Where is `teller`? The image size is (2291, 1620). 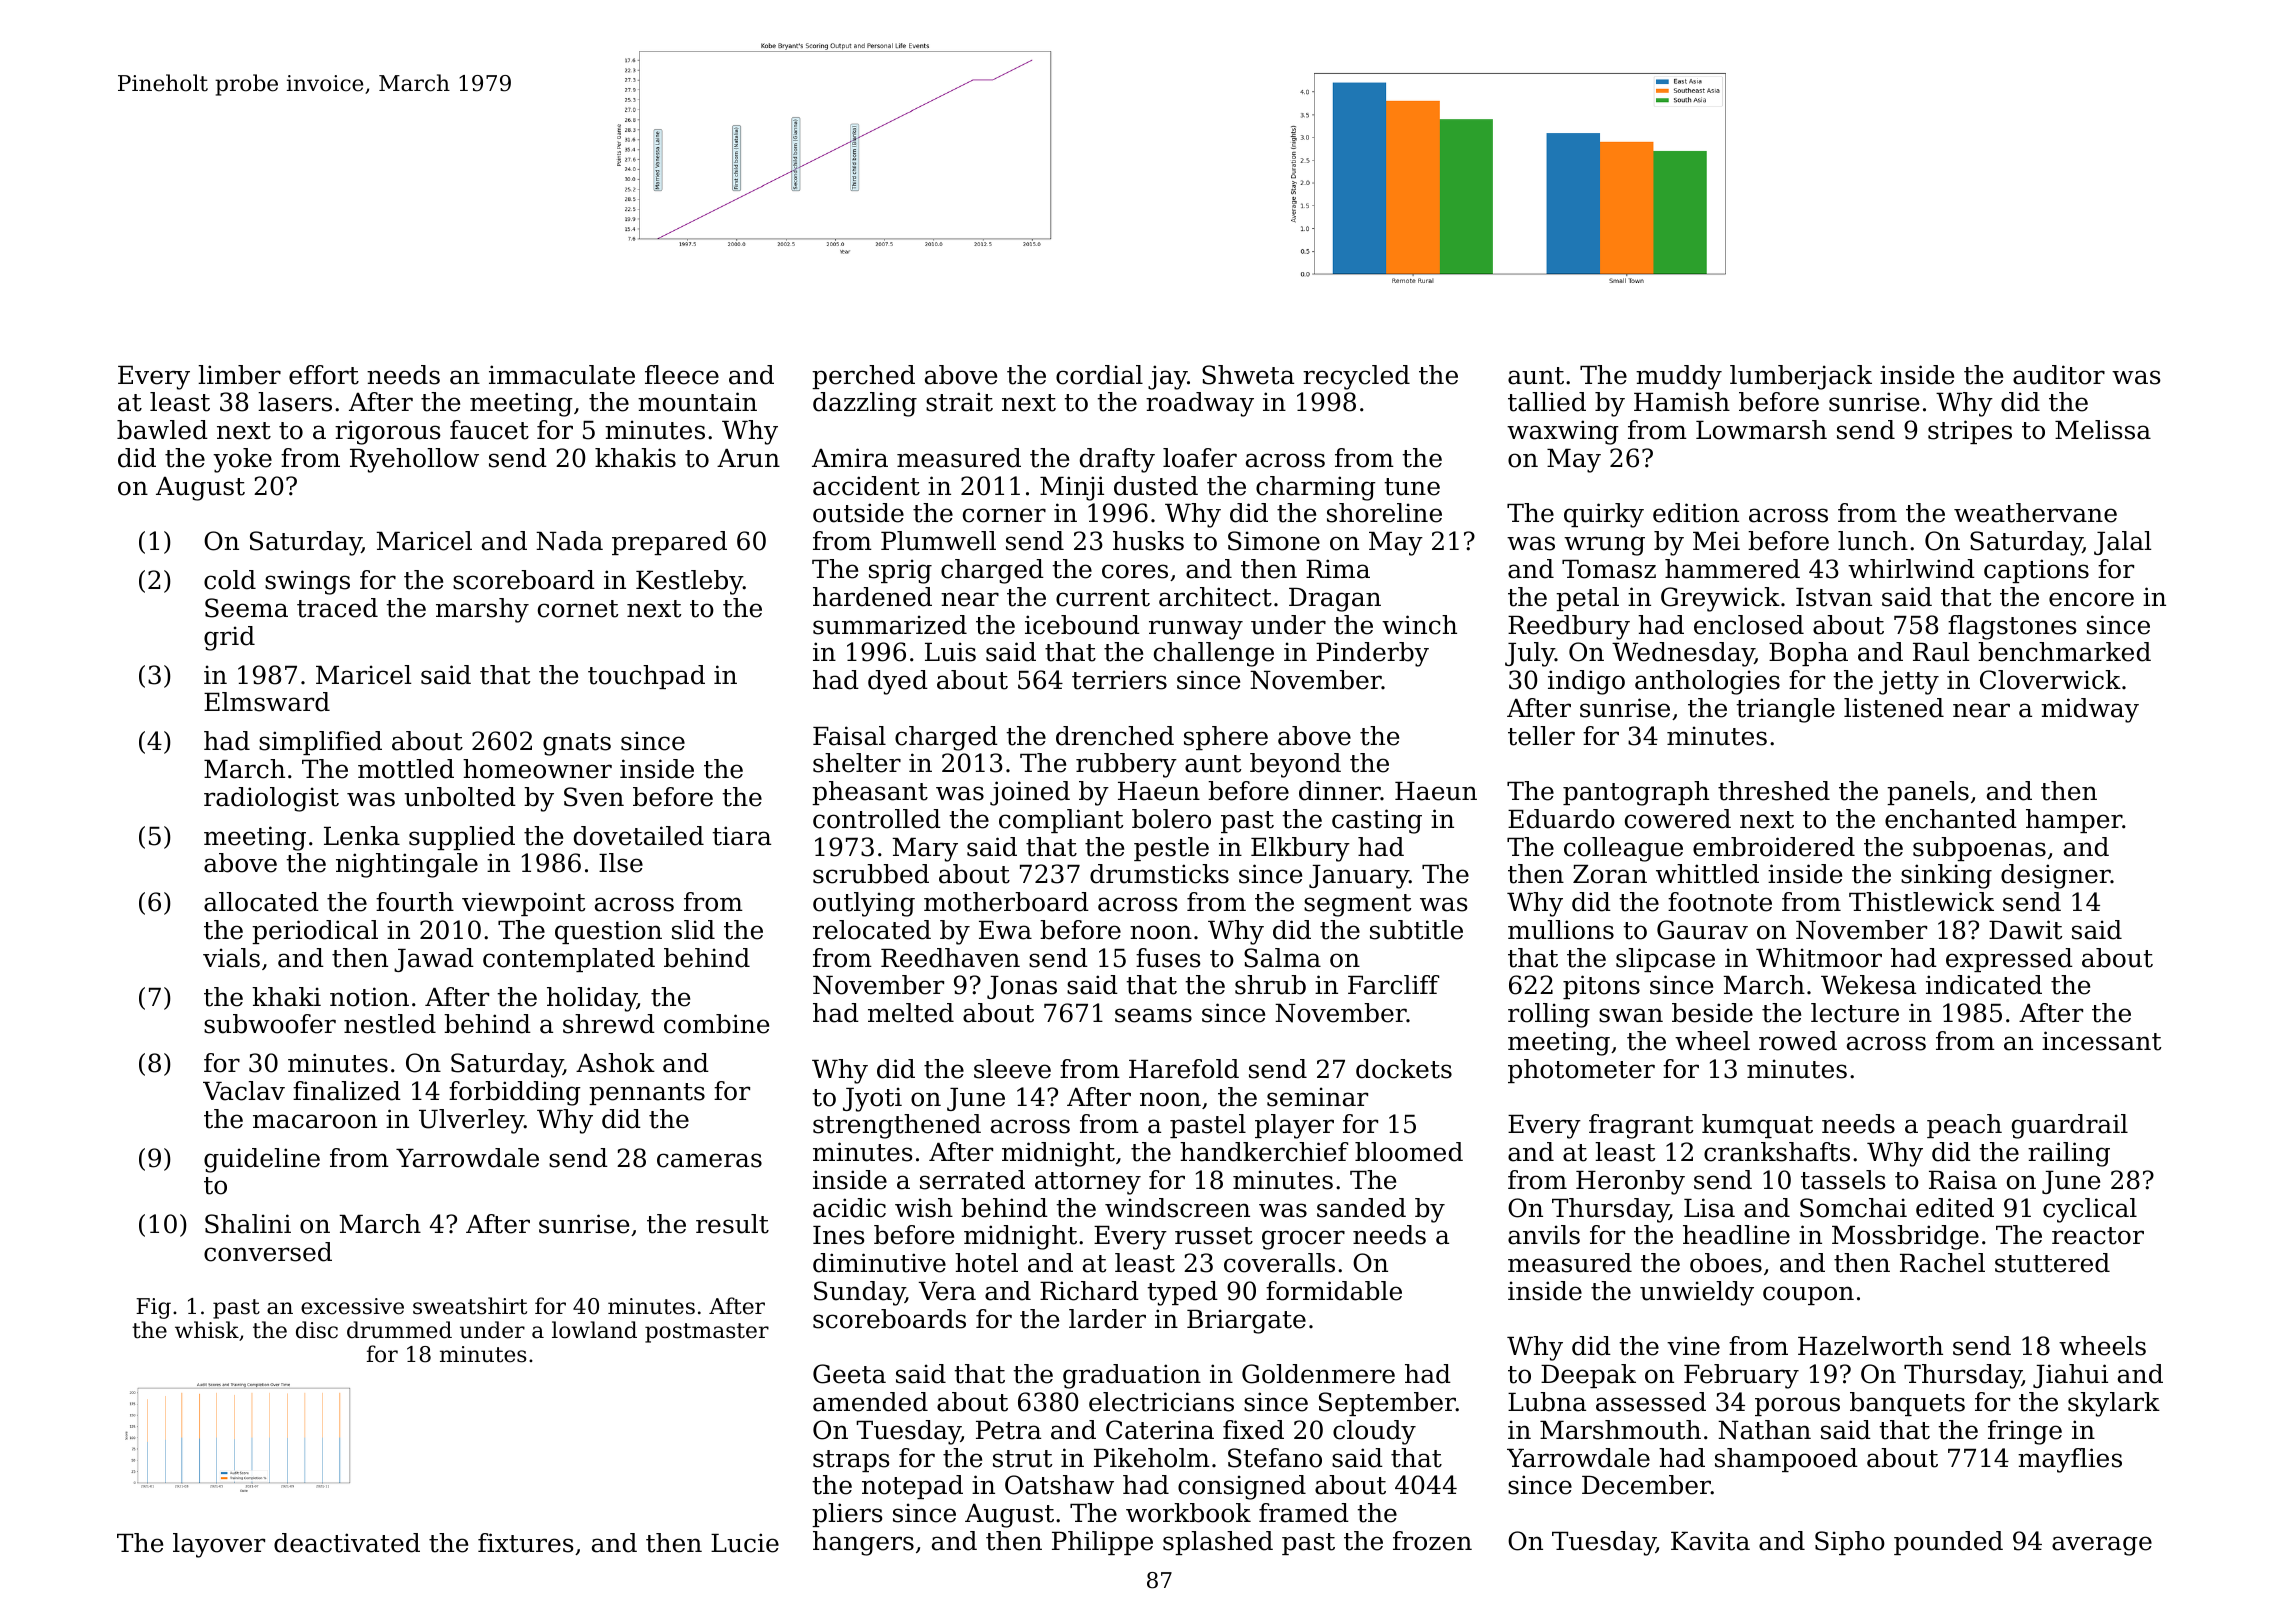
teller is located at coordinates (1541, 736).
